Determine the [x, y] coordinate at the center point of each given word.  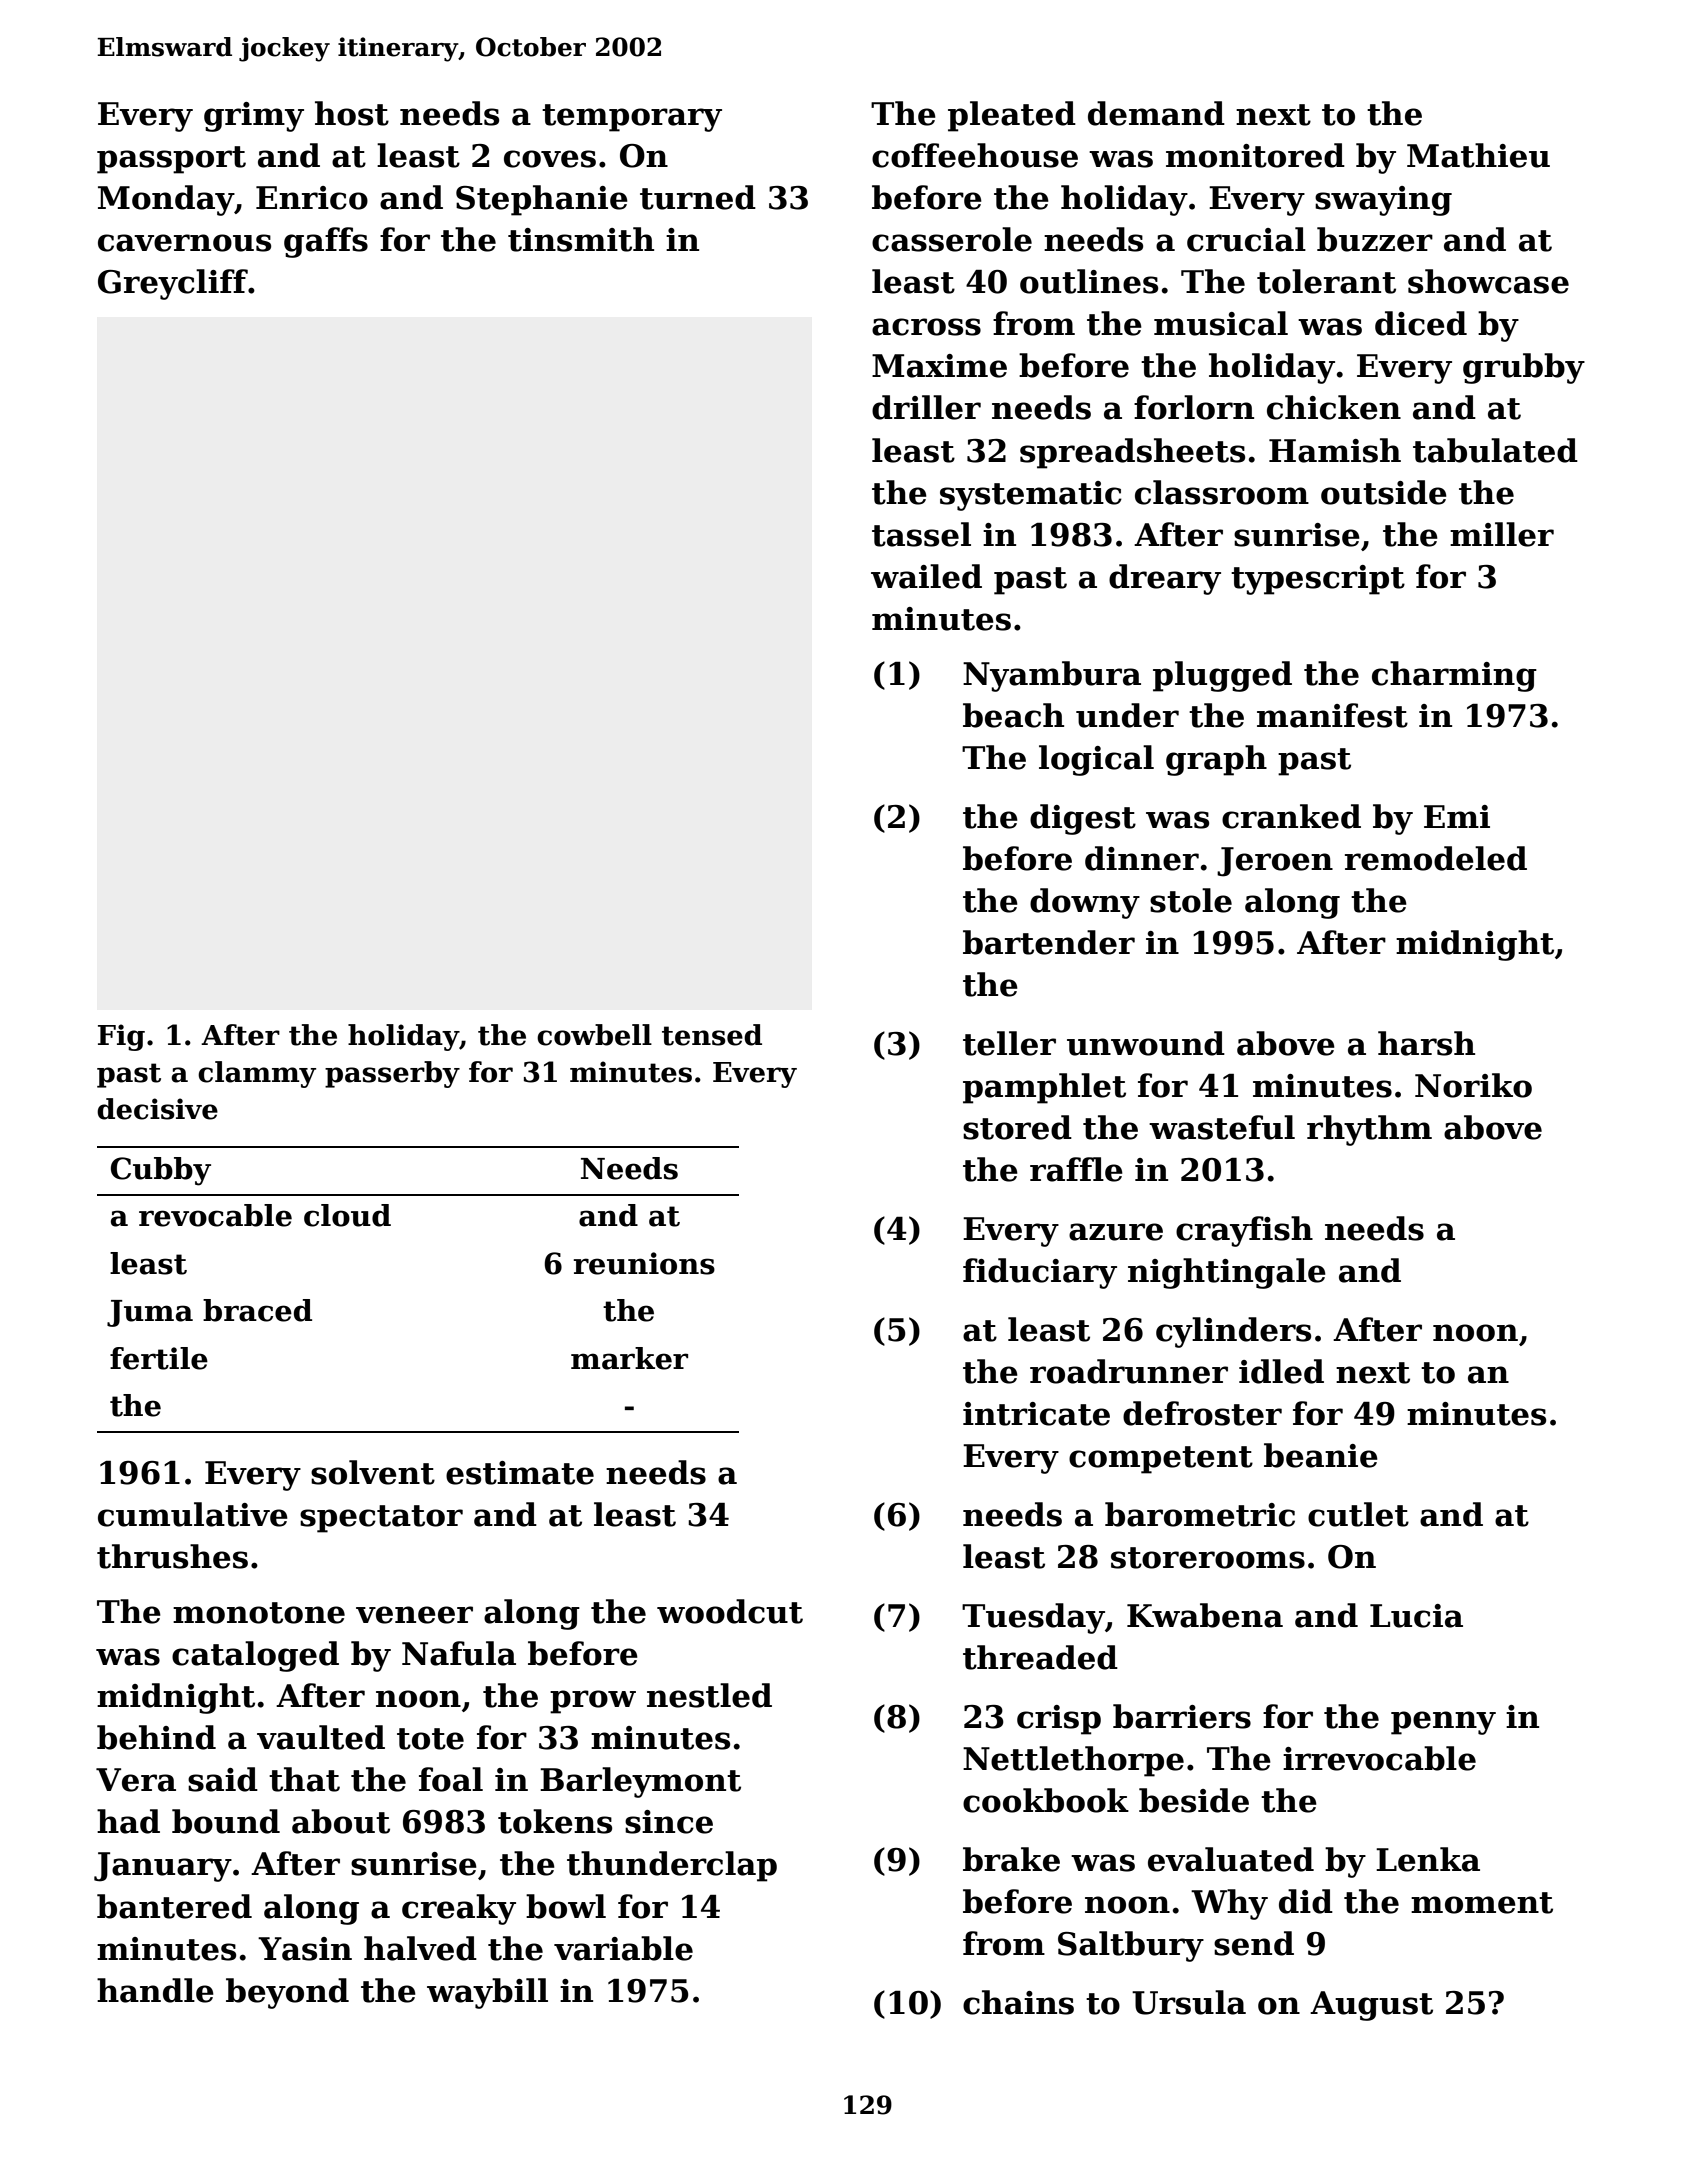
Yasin [305, 1949]
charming [1454, 676]
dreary [1165, 579]
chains [1018, 2002]
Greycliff [173, 284]
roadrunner [1129, 1371]
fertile [159, 1358]
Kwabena [1205, 1615]
